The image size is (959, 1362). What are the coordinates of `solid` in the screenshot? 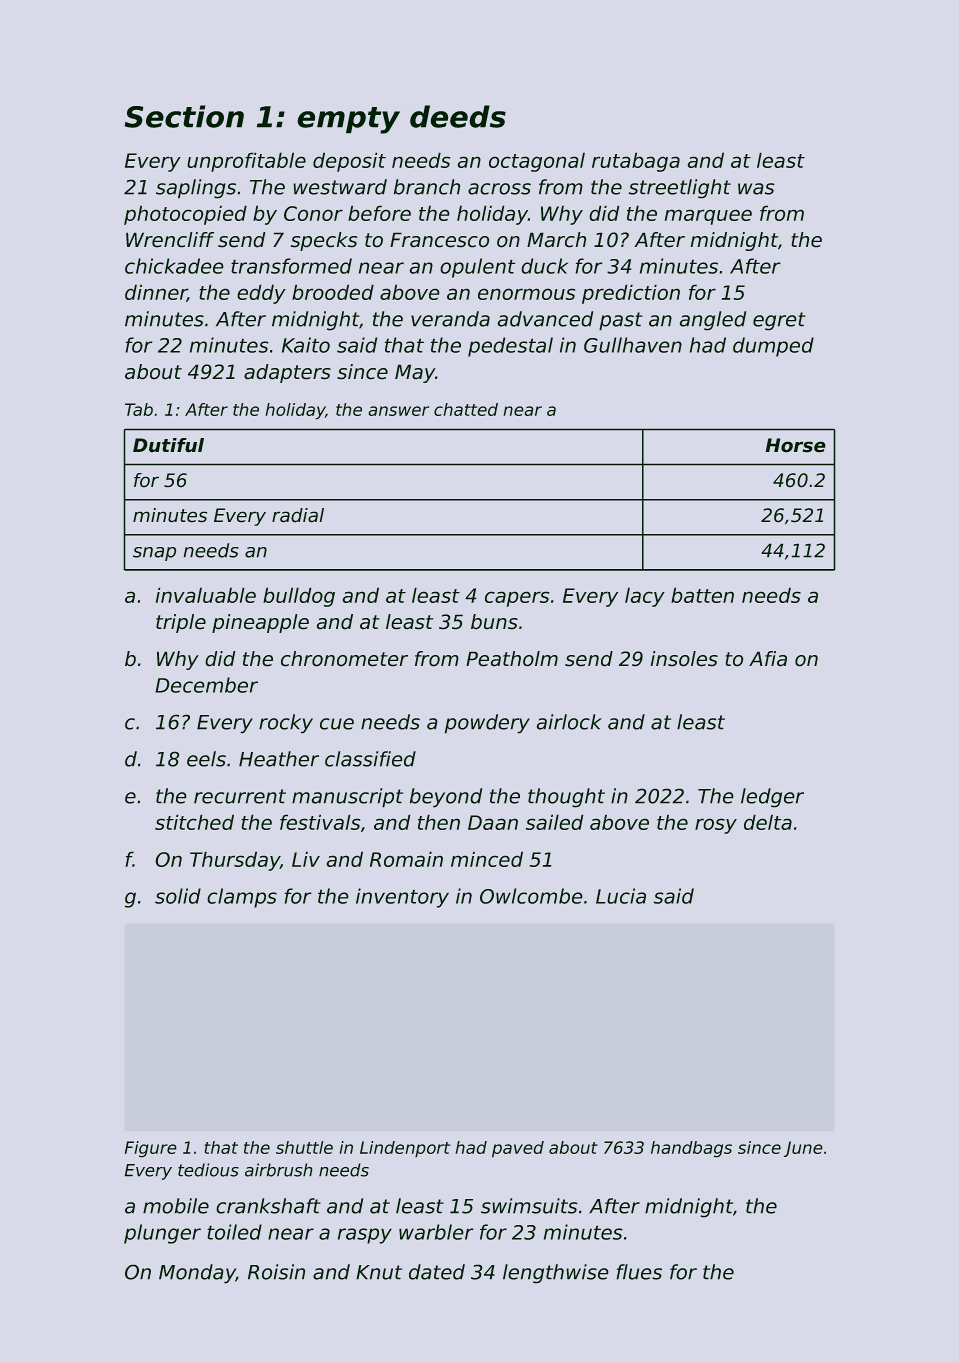 It's located at (178, 896).
